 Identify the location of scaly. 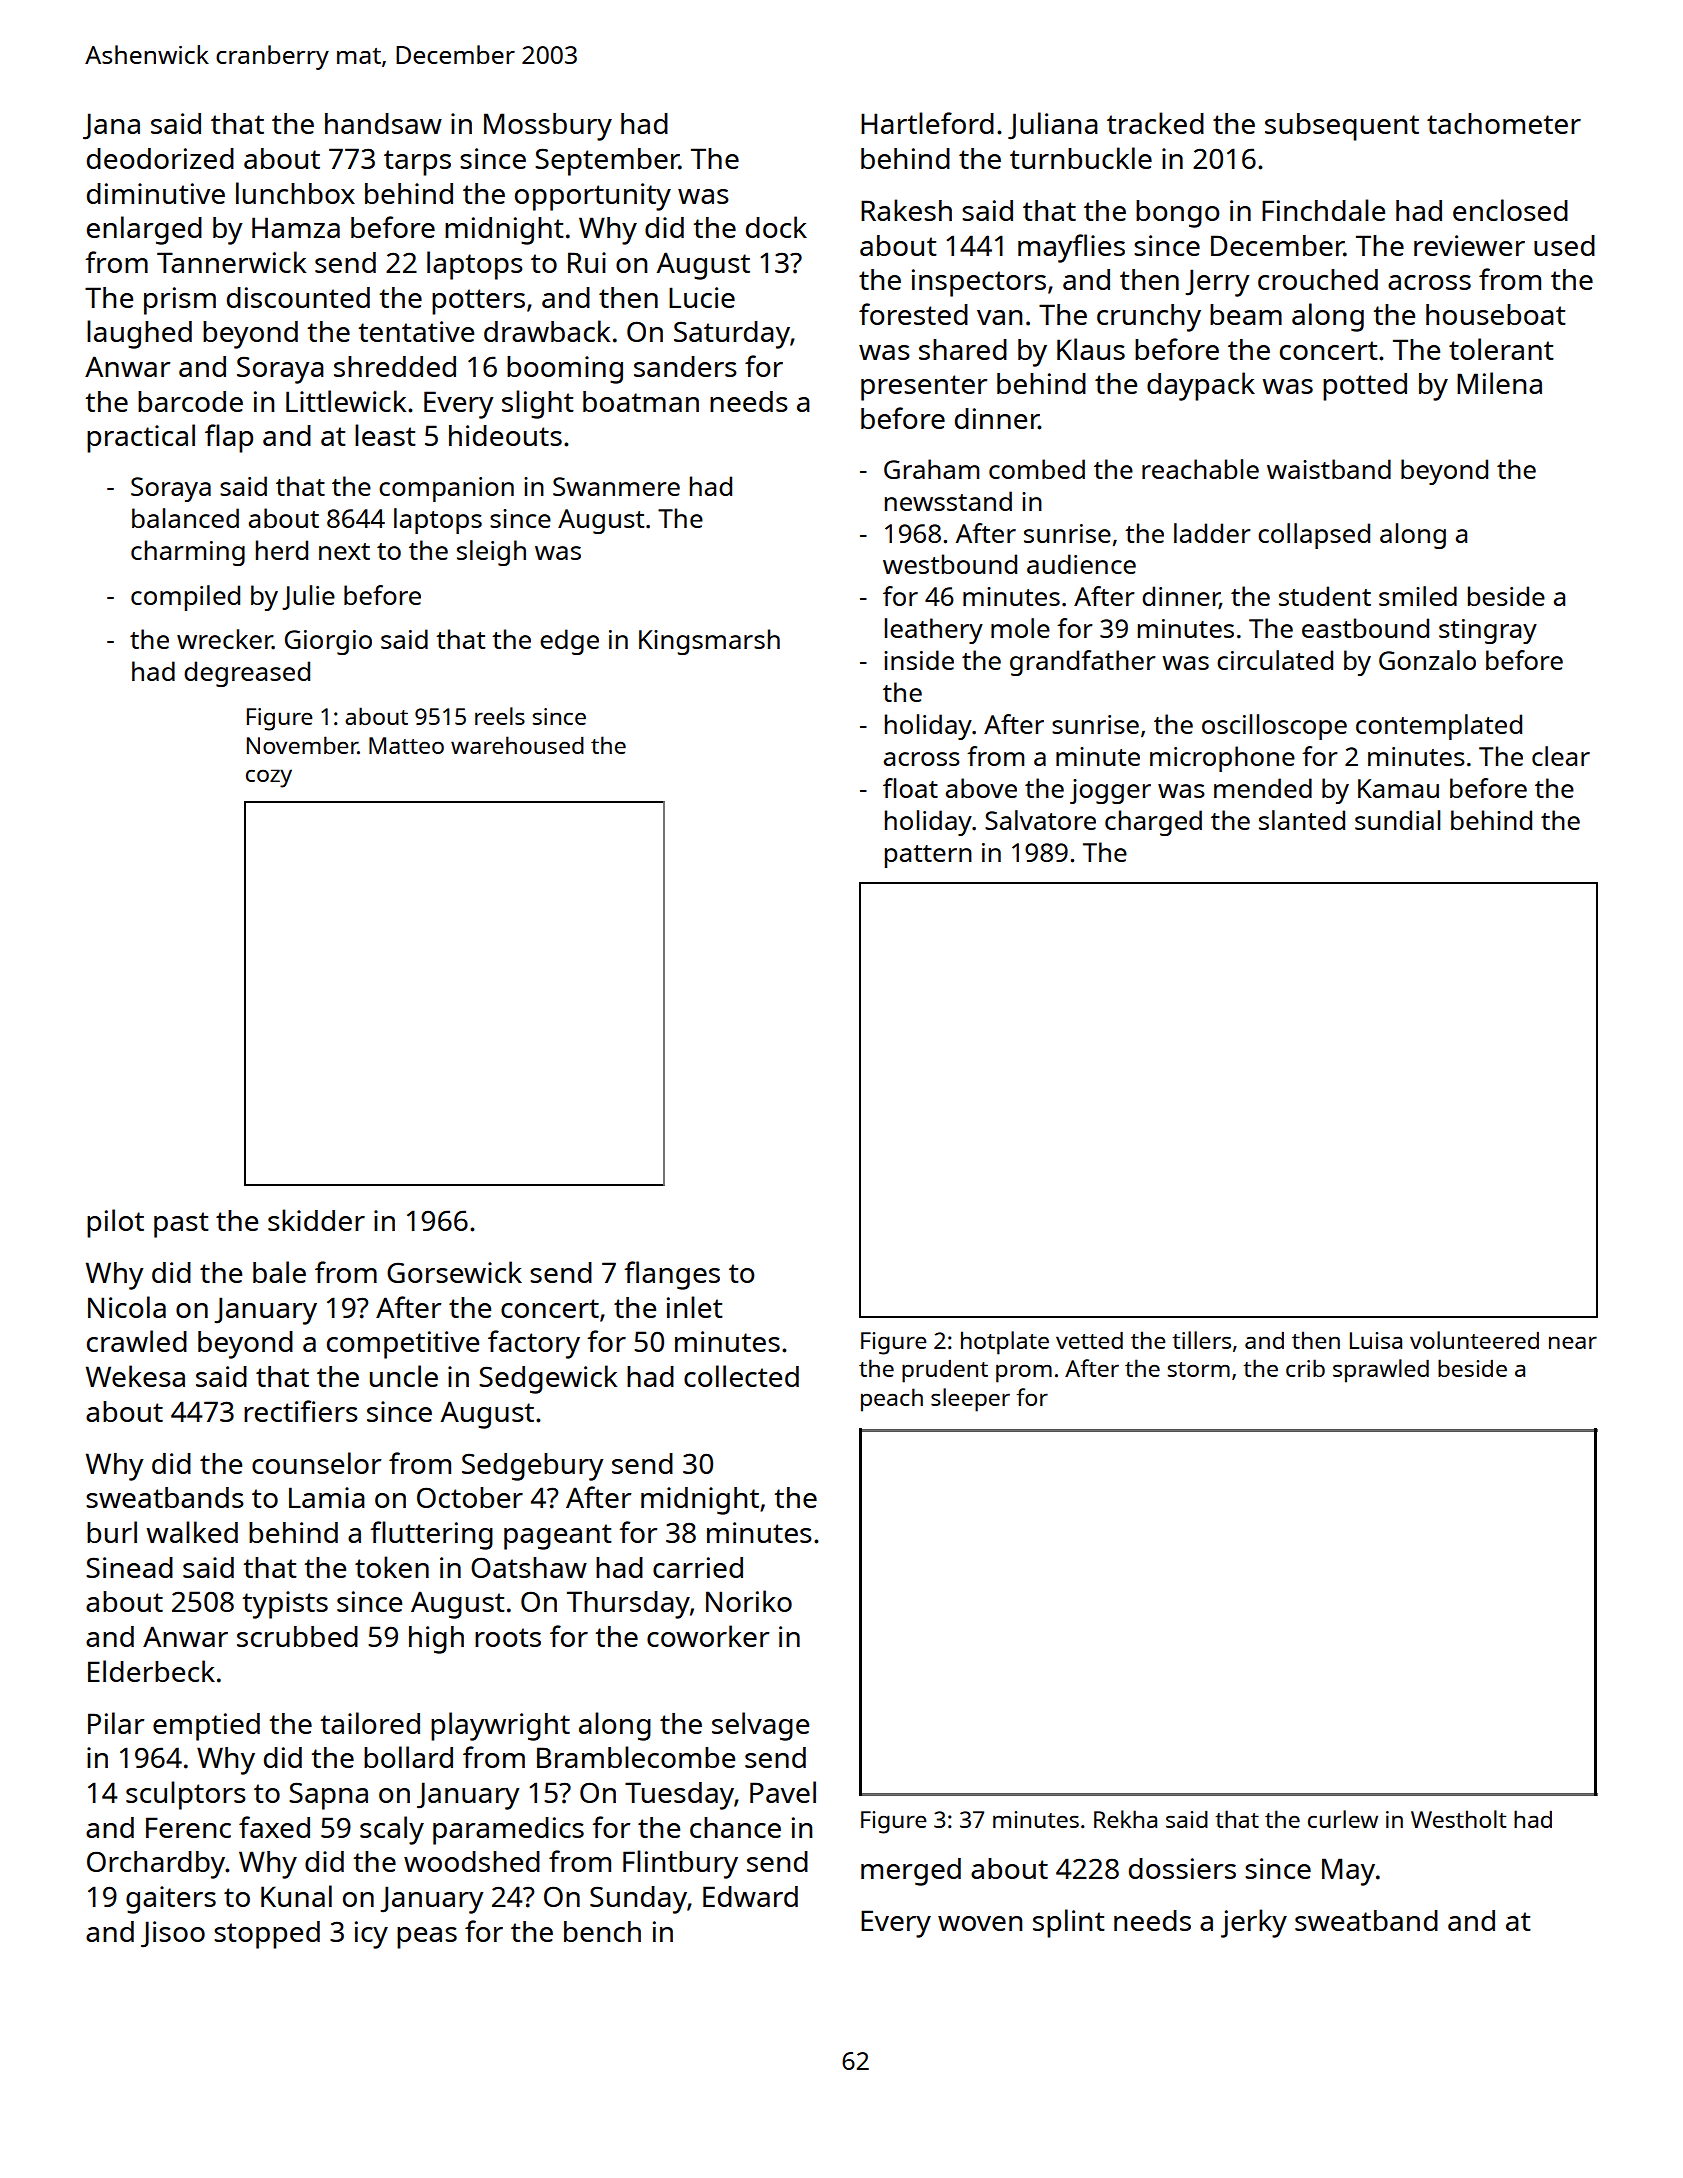
(392, 1830).
